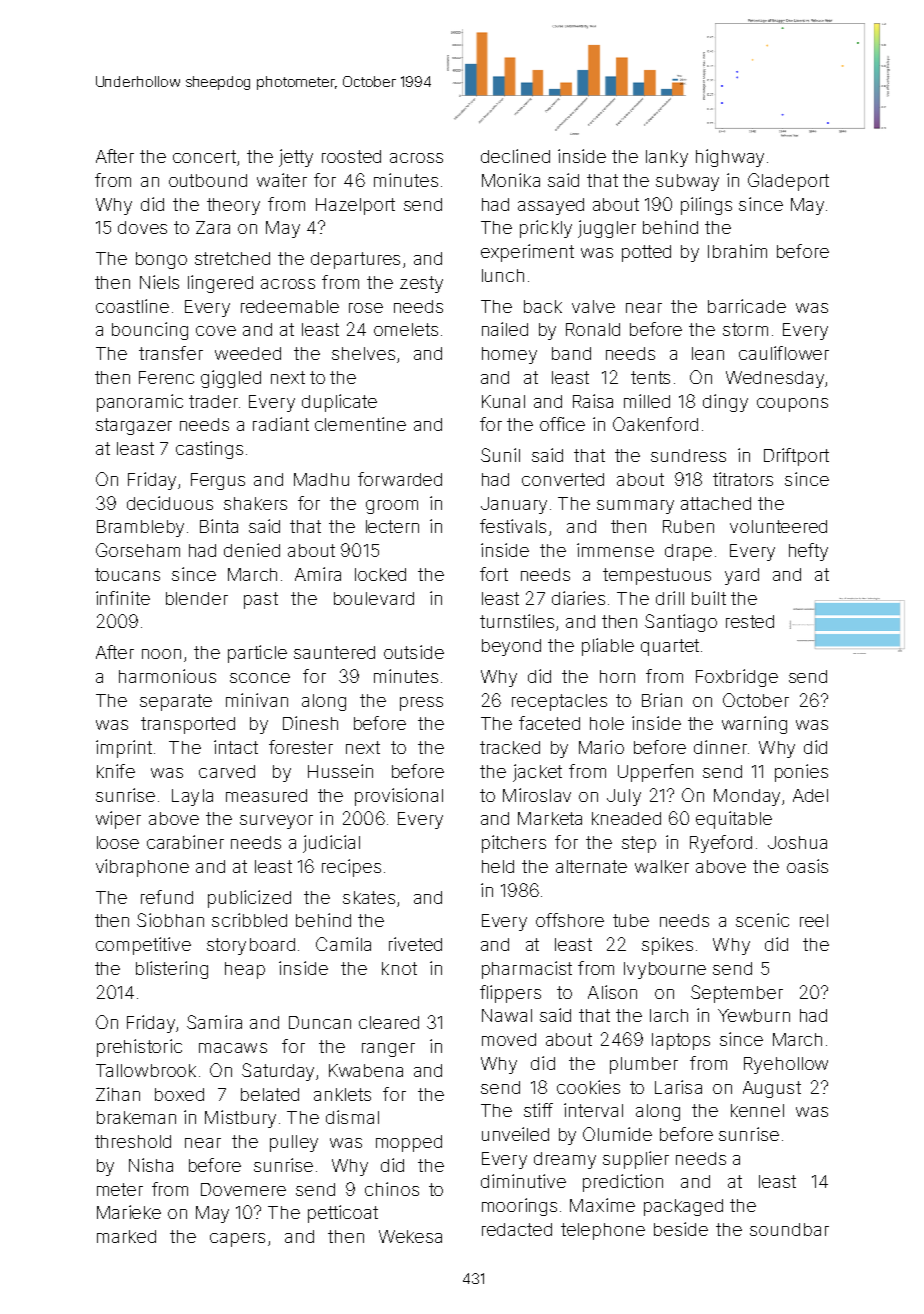  I want to click on blender, so click(197, 598).
